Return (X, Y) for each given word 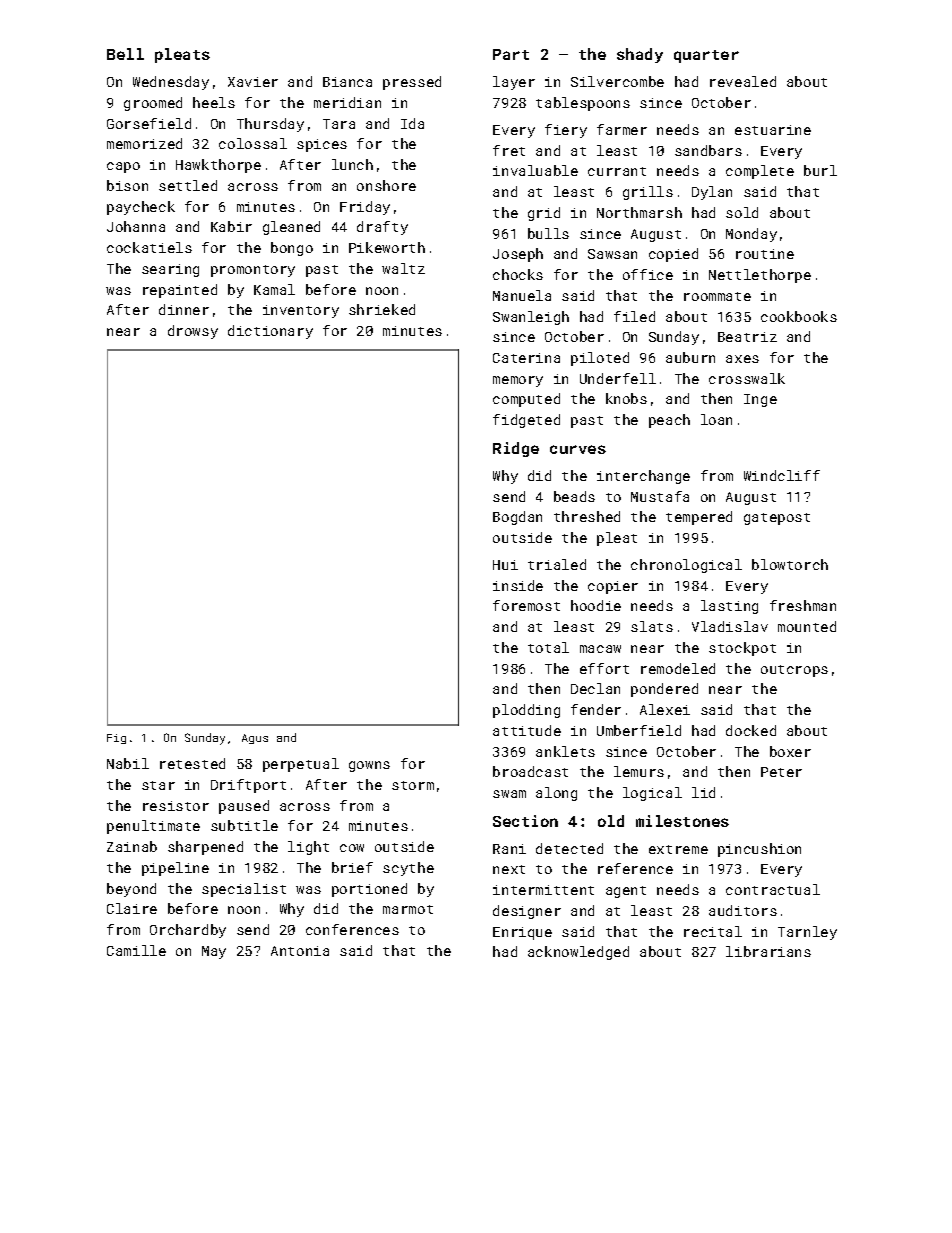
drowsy (193, 332)
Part (511, 54)
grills (648, 193)
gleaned (291, 228)
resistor (176, 806)
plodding (526, 711)
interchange (643, 477)
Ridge (516, 449)
